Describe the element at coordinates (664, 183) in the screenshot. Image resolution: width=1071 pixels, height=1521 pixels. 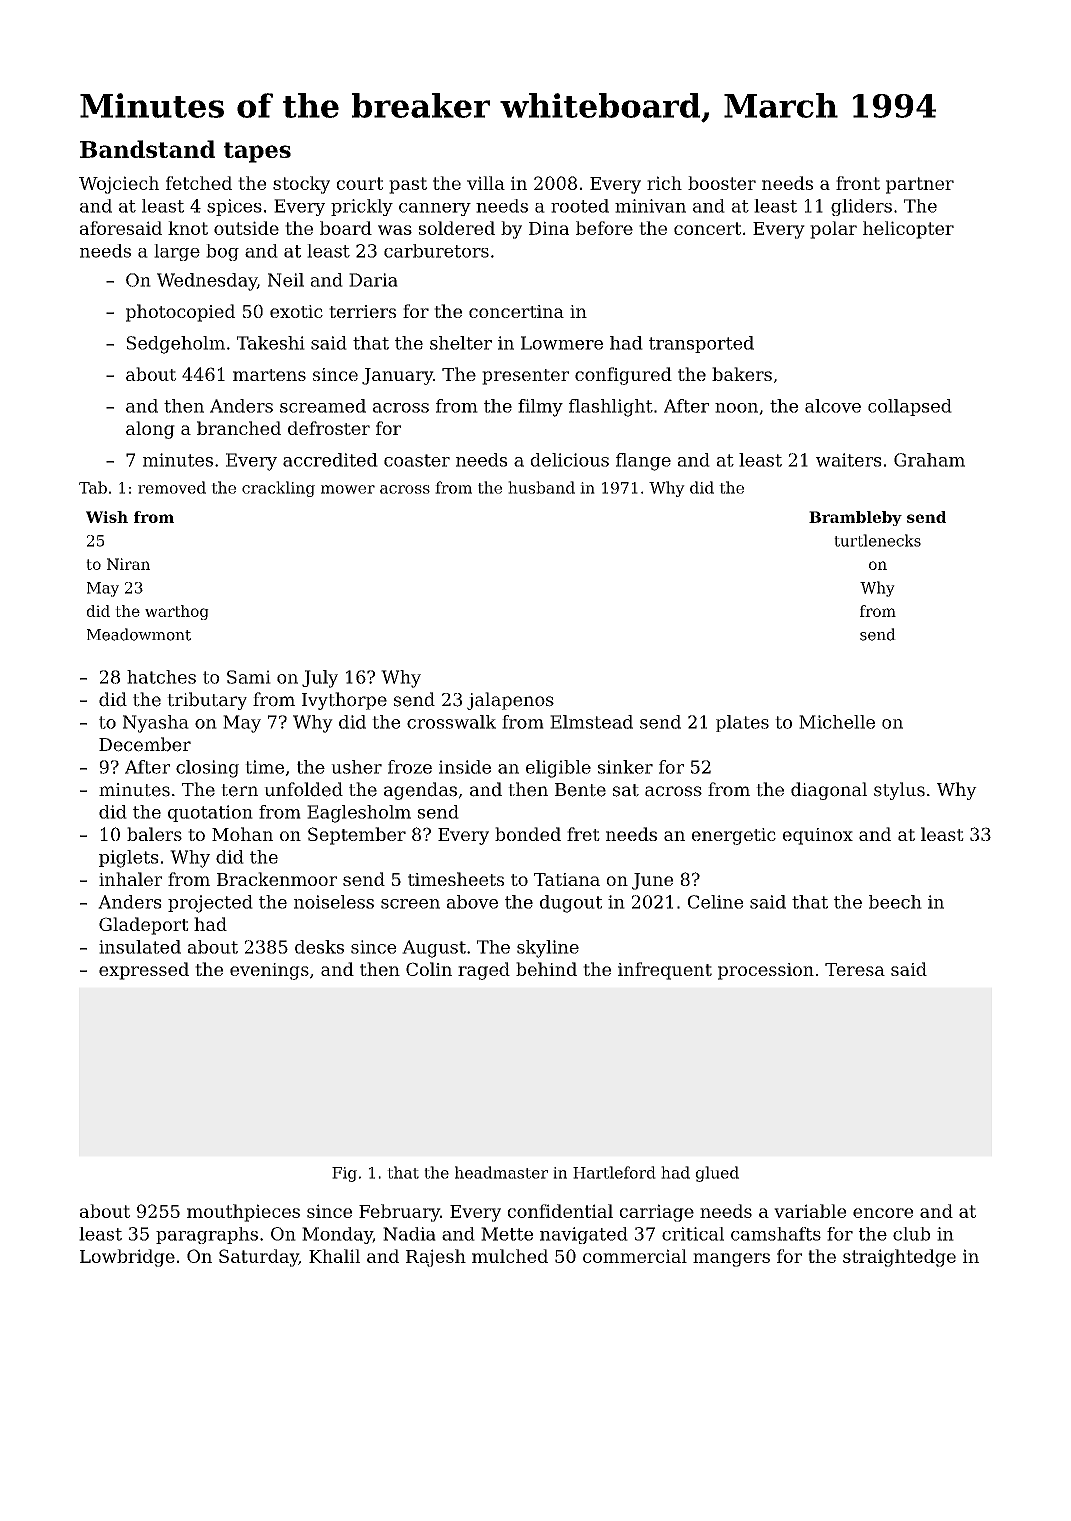
I see `rich` at that location.
